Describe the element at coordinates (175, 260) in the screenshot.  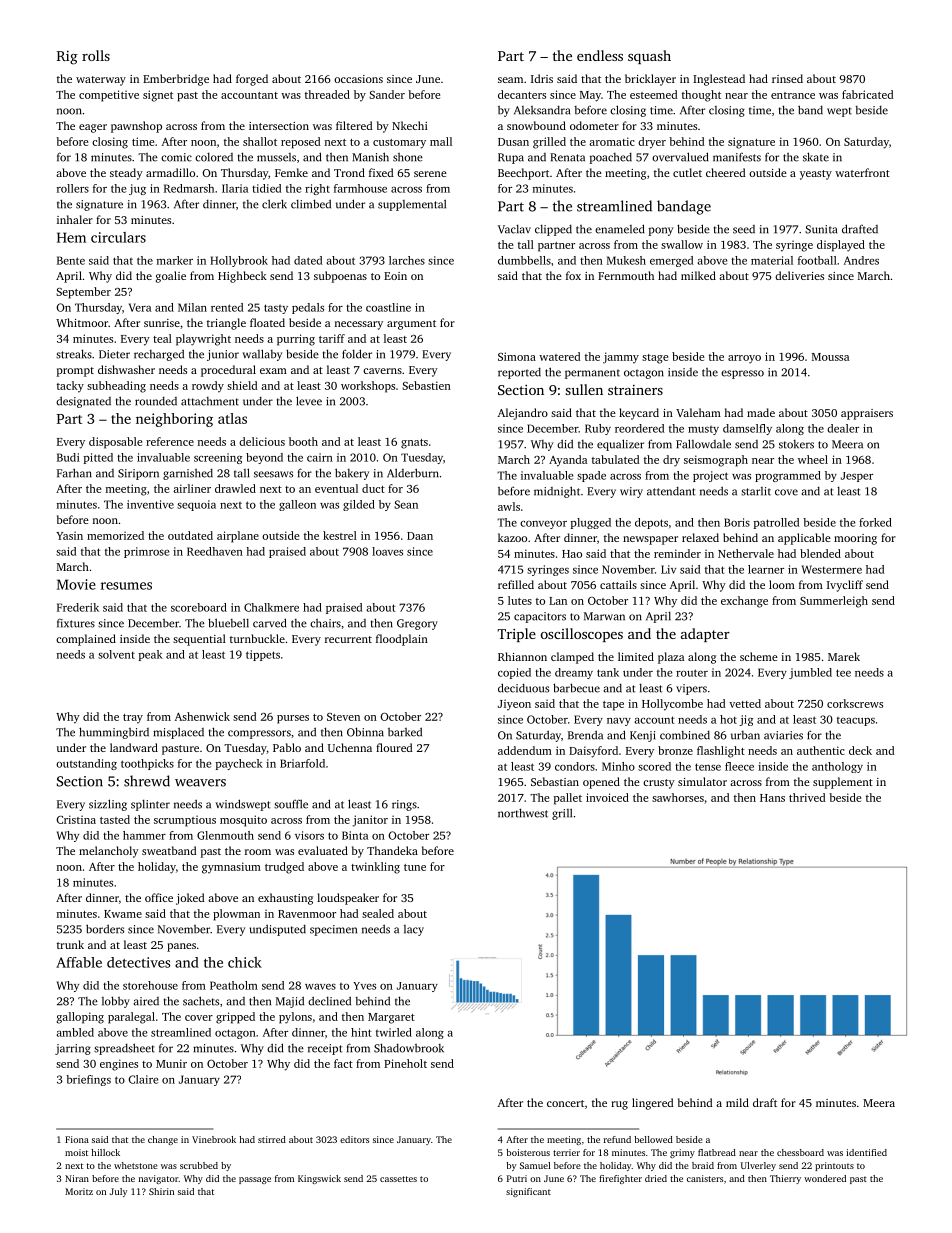
I see `marker` at that location.
